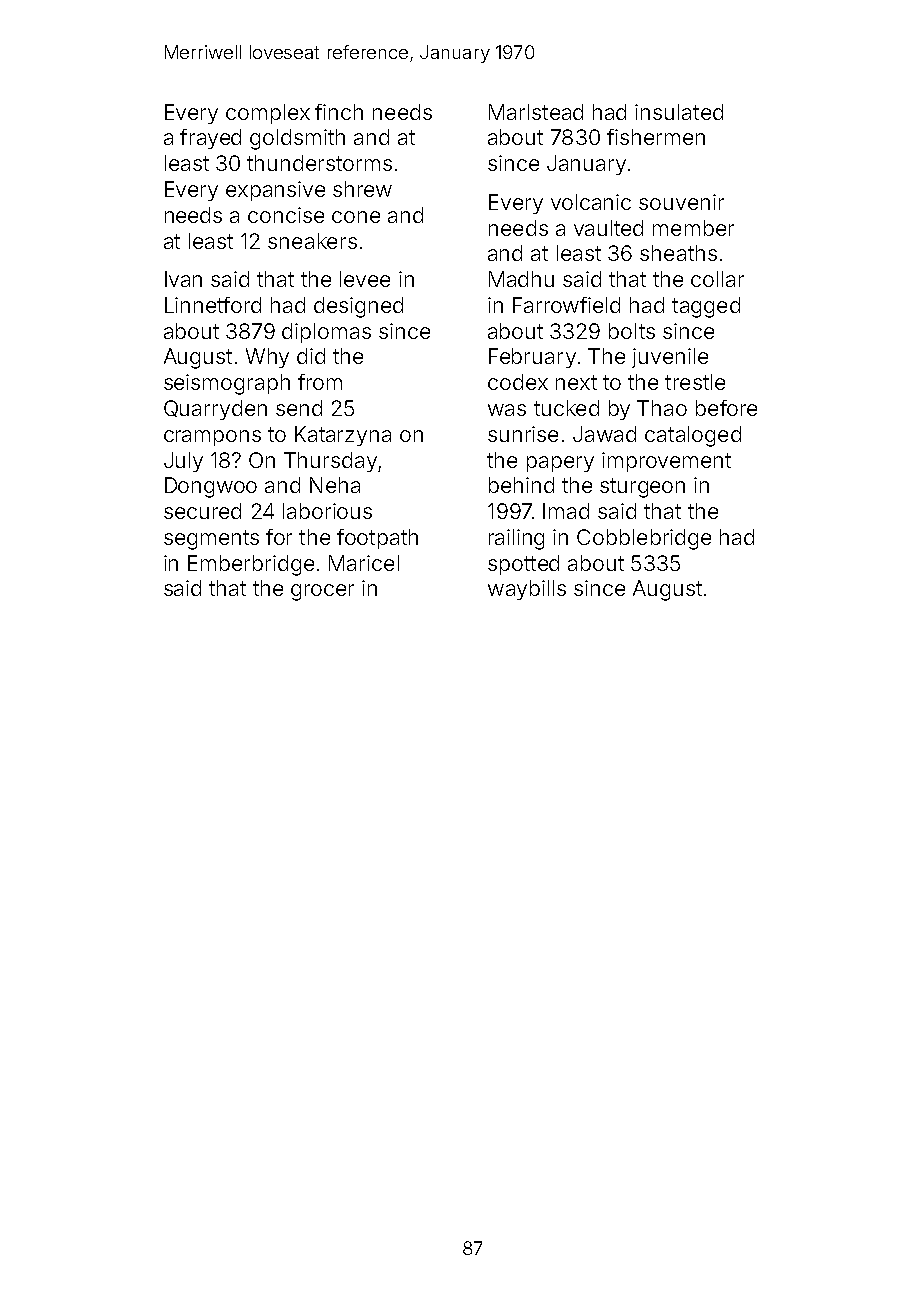 The image size is (924, 1311). Describe the element at coordinates (536, 112) in the image. I see `Marlstead` at that location.
